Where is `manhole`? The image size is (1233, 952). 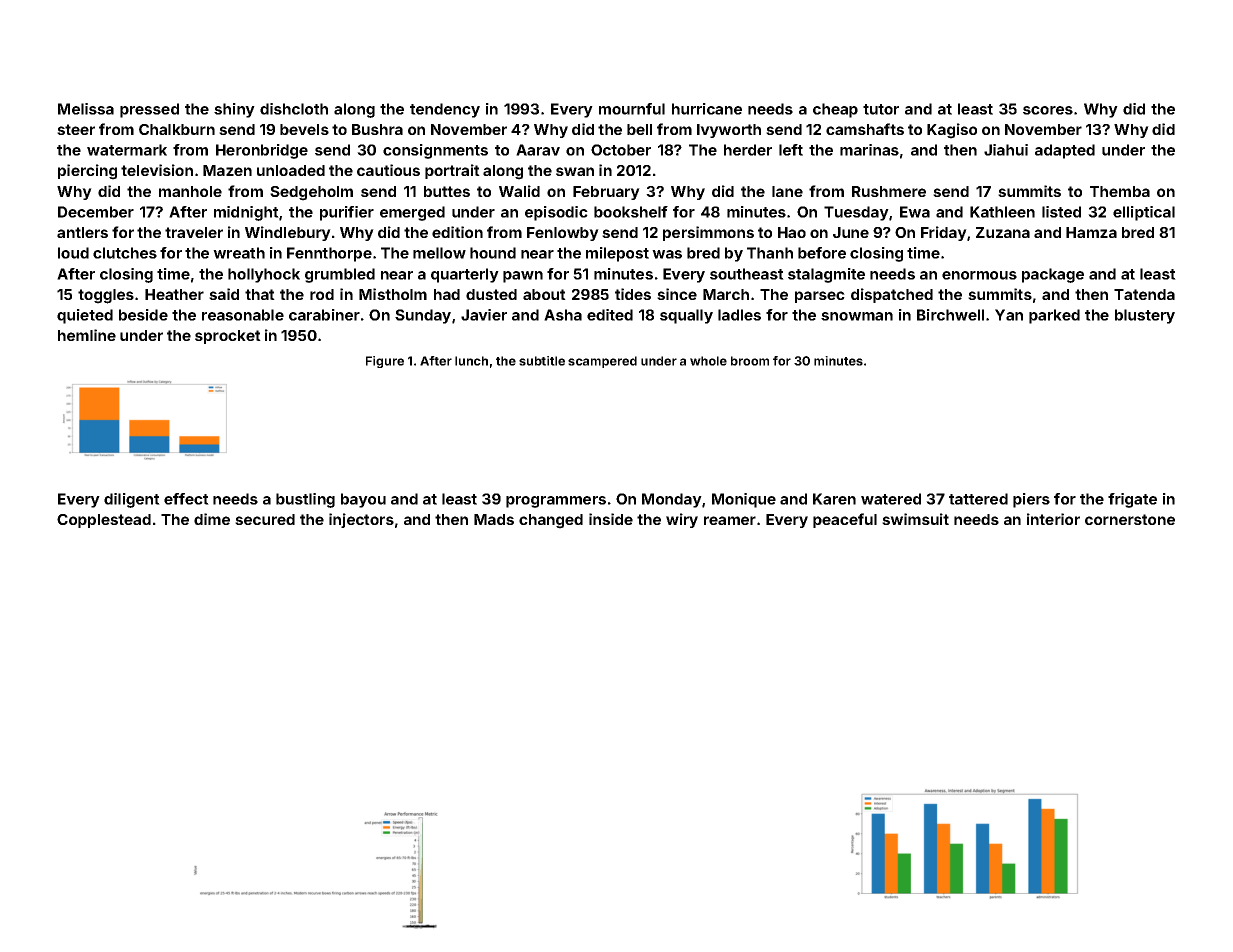 manhole is located at coordinates (190, 191).
